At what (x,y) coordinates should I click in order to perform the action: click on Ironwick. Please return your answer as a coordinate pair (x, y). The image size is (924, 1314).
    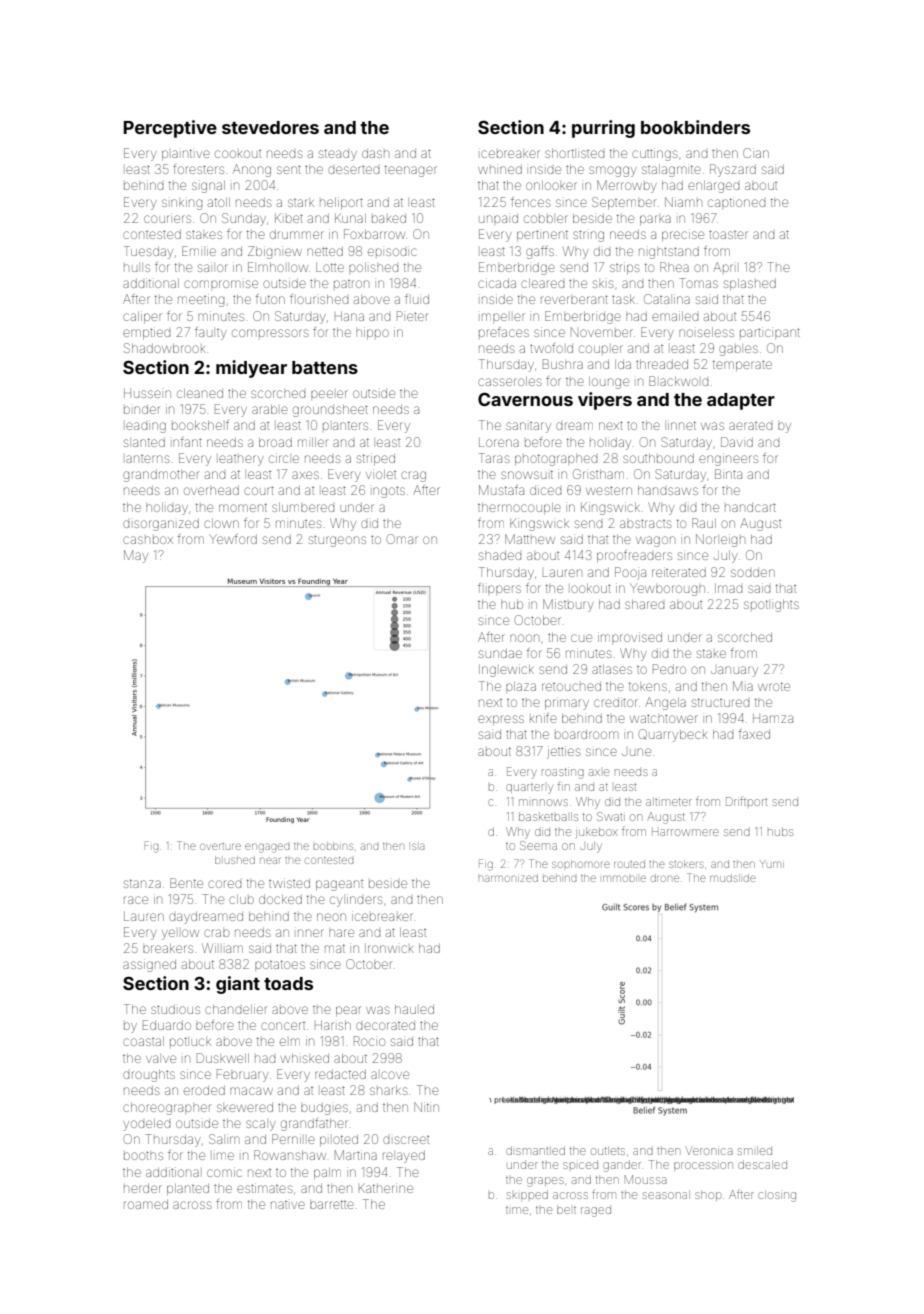
    Looking at the image, I should click on (389, 948).
